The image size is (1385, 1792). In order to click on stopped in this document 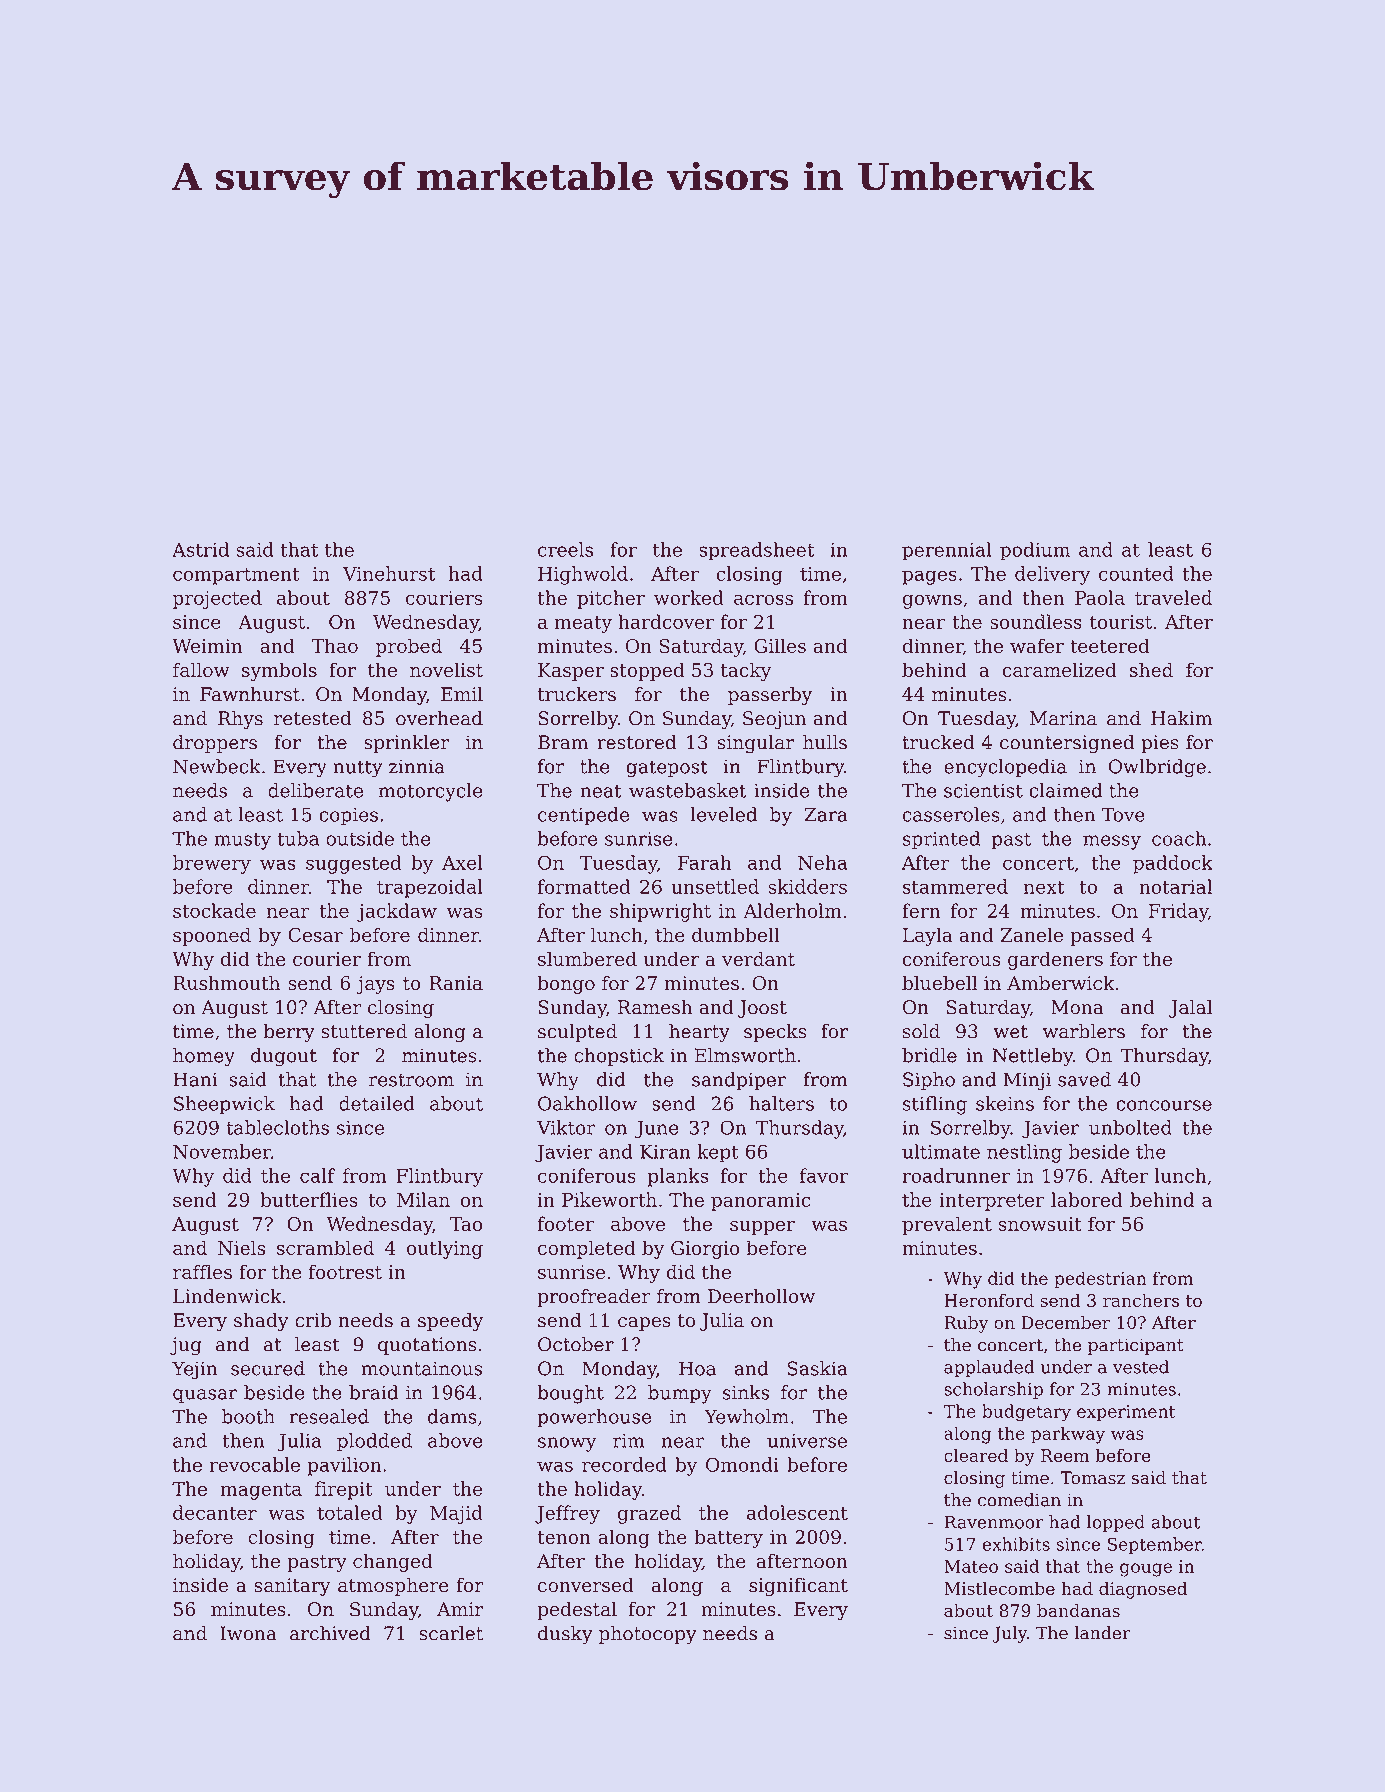, I will do `click(647, 671)`.
